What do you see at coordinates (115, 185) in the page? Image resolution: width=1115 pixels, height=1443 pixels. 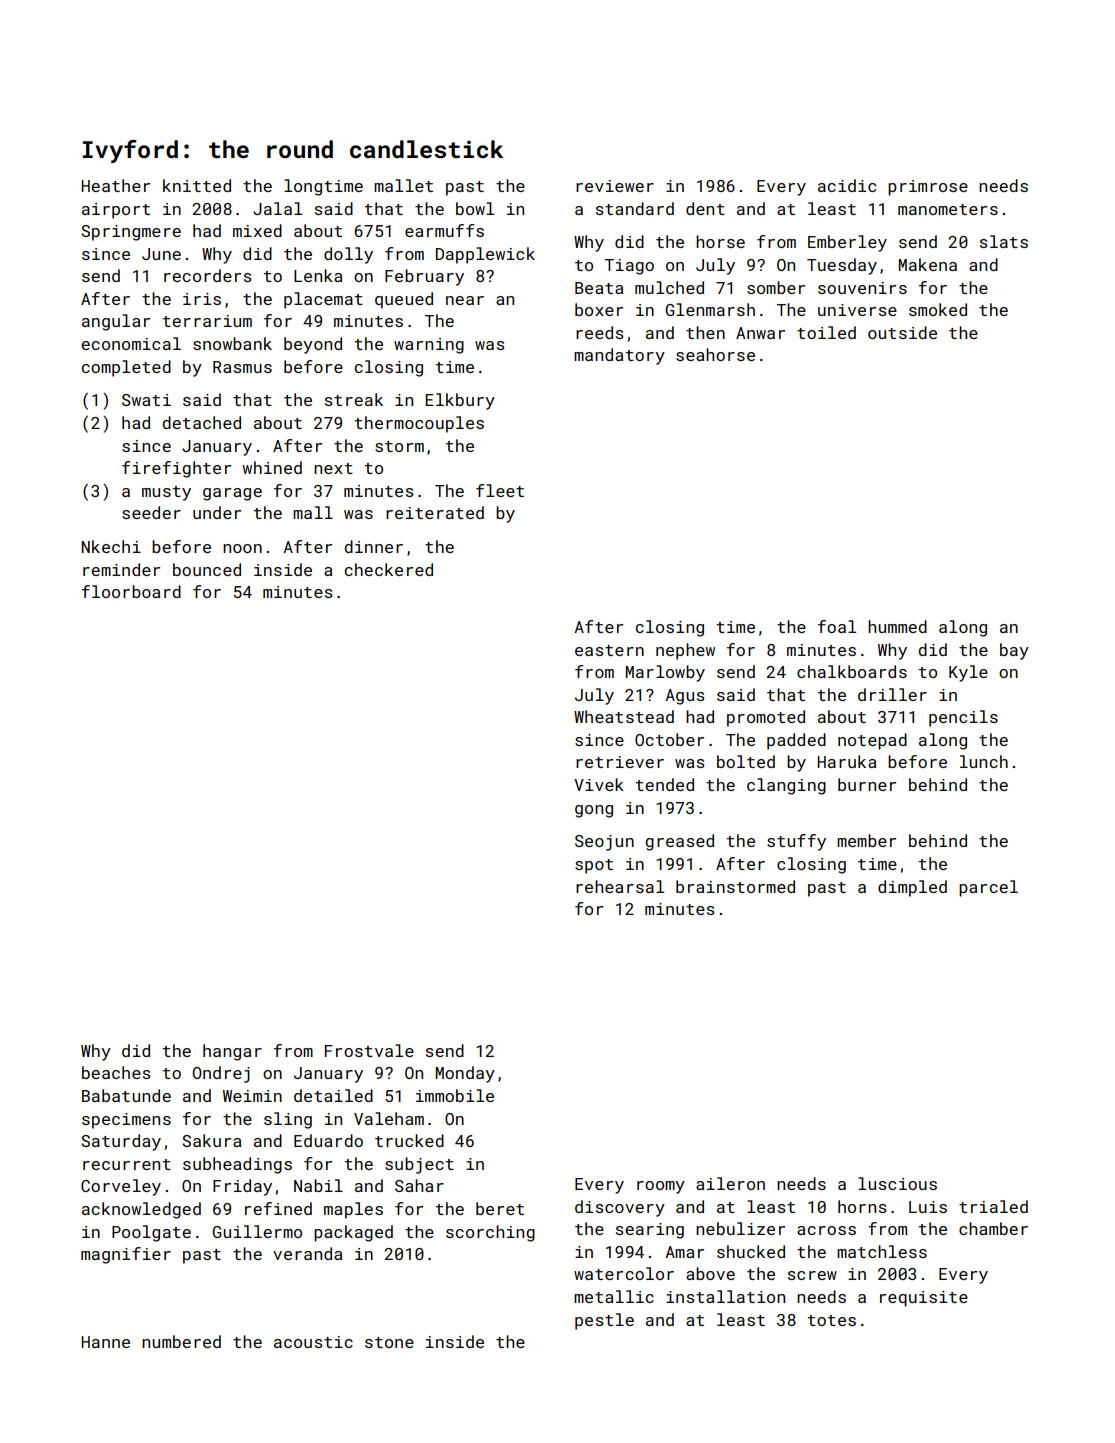 I see `Heather` at bounding box center [115, 185].
